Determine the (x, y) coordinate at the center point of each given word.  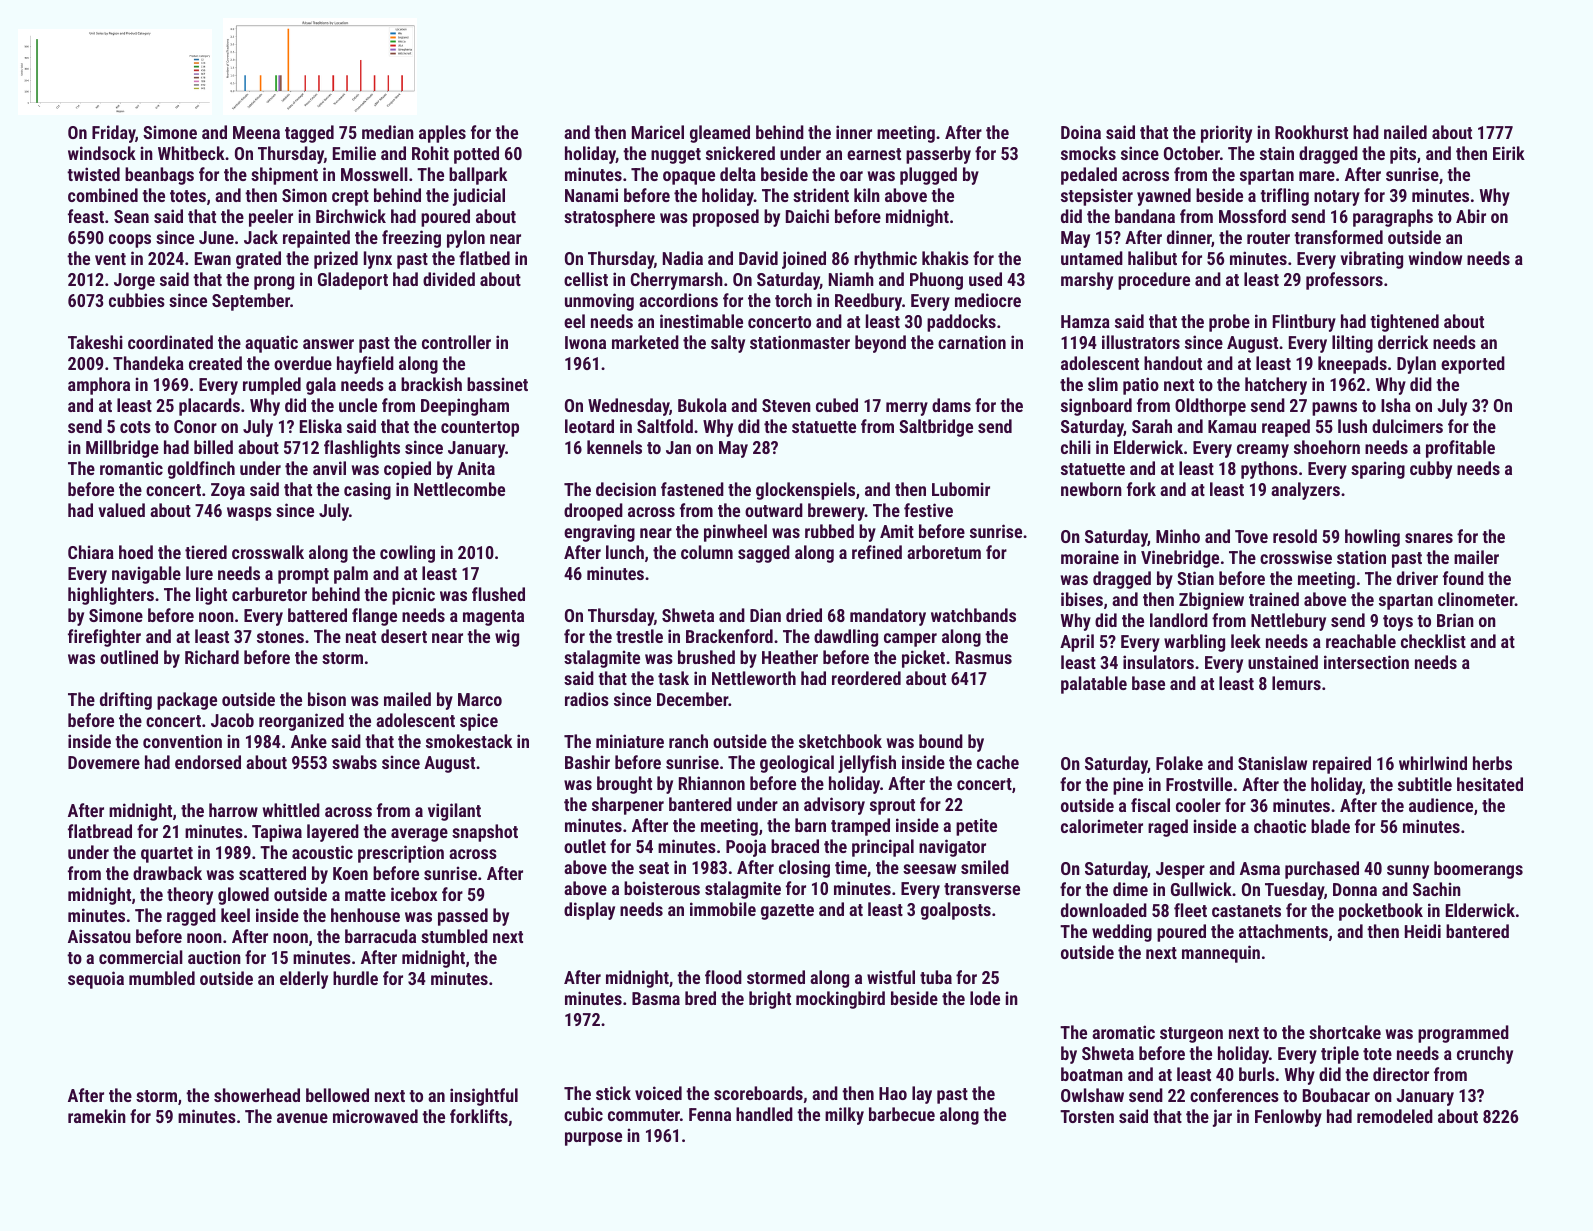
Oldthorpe (1210, 407)
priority (1226, 134)
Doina (1081, 132)
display (589, 911)
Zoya (228, 491)
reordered (866, 678)
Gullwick (1201, 889)
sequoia (96, 980)
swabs (354, 762)
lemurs (1296, 683)
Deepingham (465, 407)
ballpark (478, 176)
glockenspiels (805, 491)
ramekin (97, 1116)
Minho (1178, 536)
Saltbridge (936, 428)
